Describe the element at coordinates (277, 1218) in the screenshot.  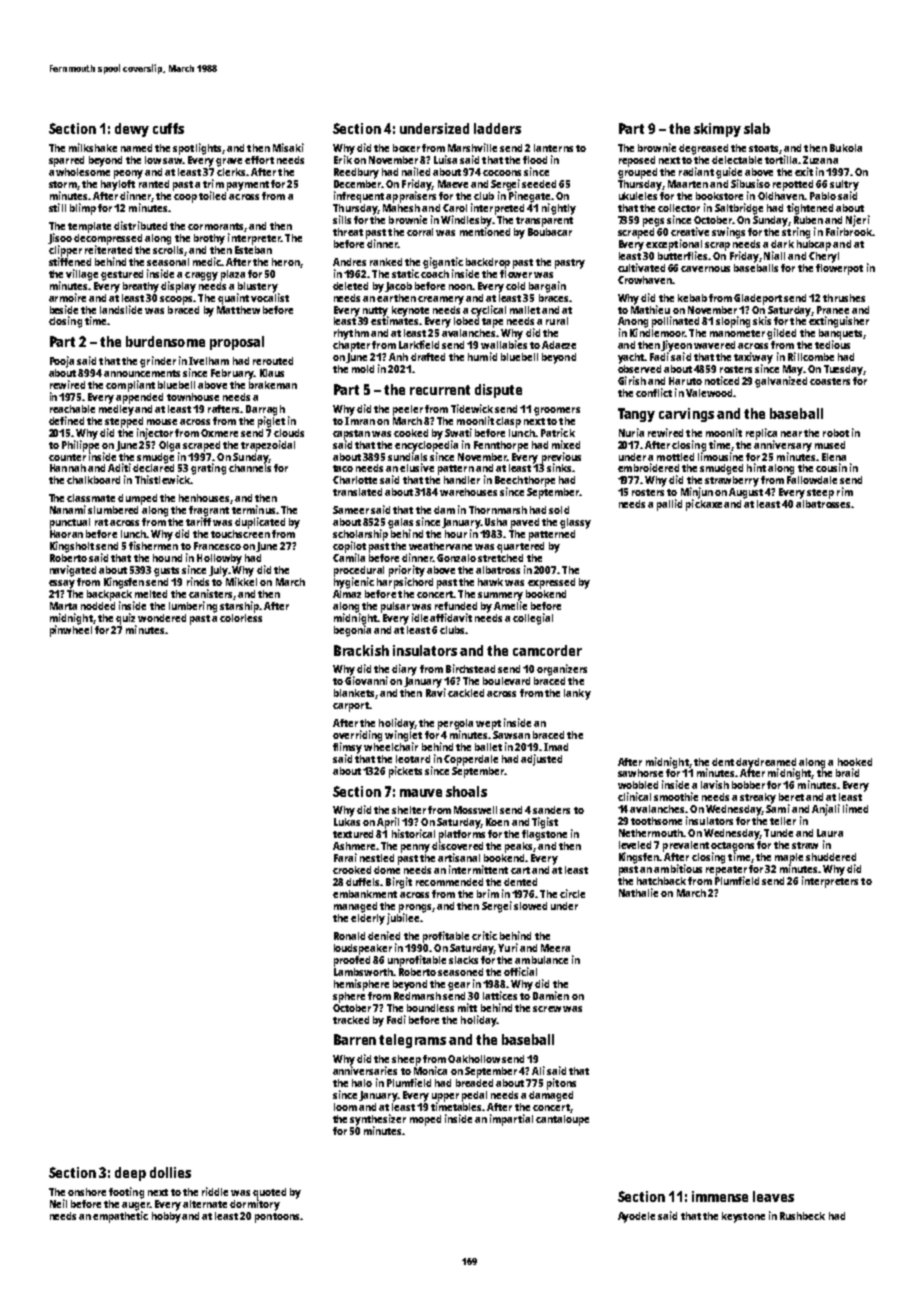
I see `pontoons` at that location.
